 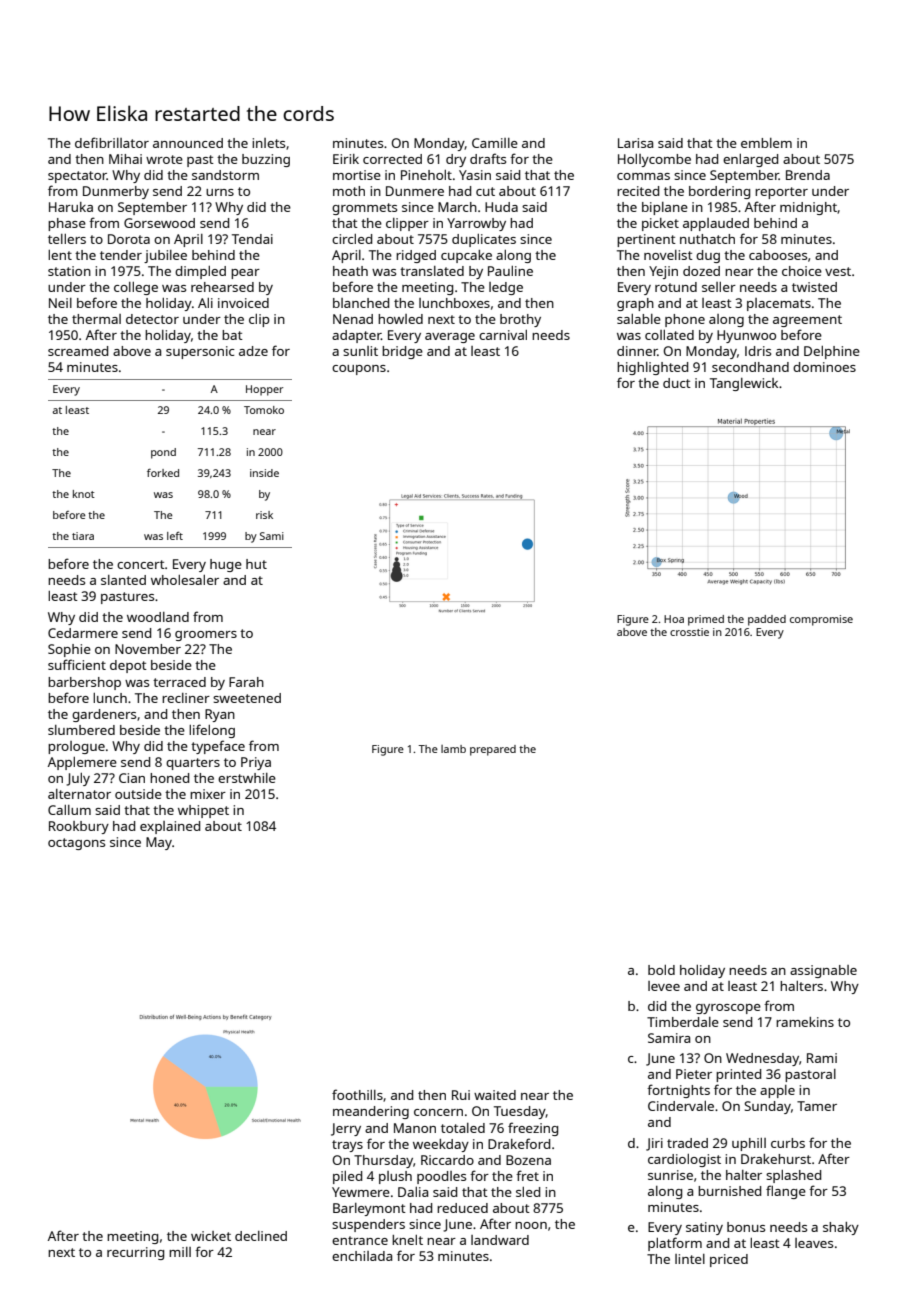 What do you see at coordinates (135, 1253) in the screenshot?
I see `recurring` at bounding box center [135, 1253].
